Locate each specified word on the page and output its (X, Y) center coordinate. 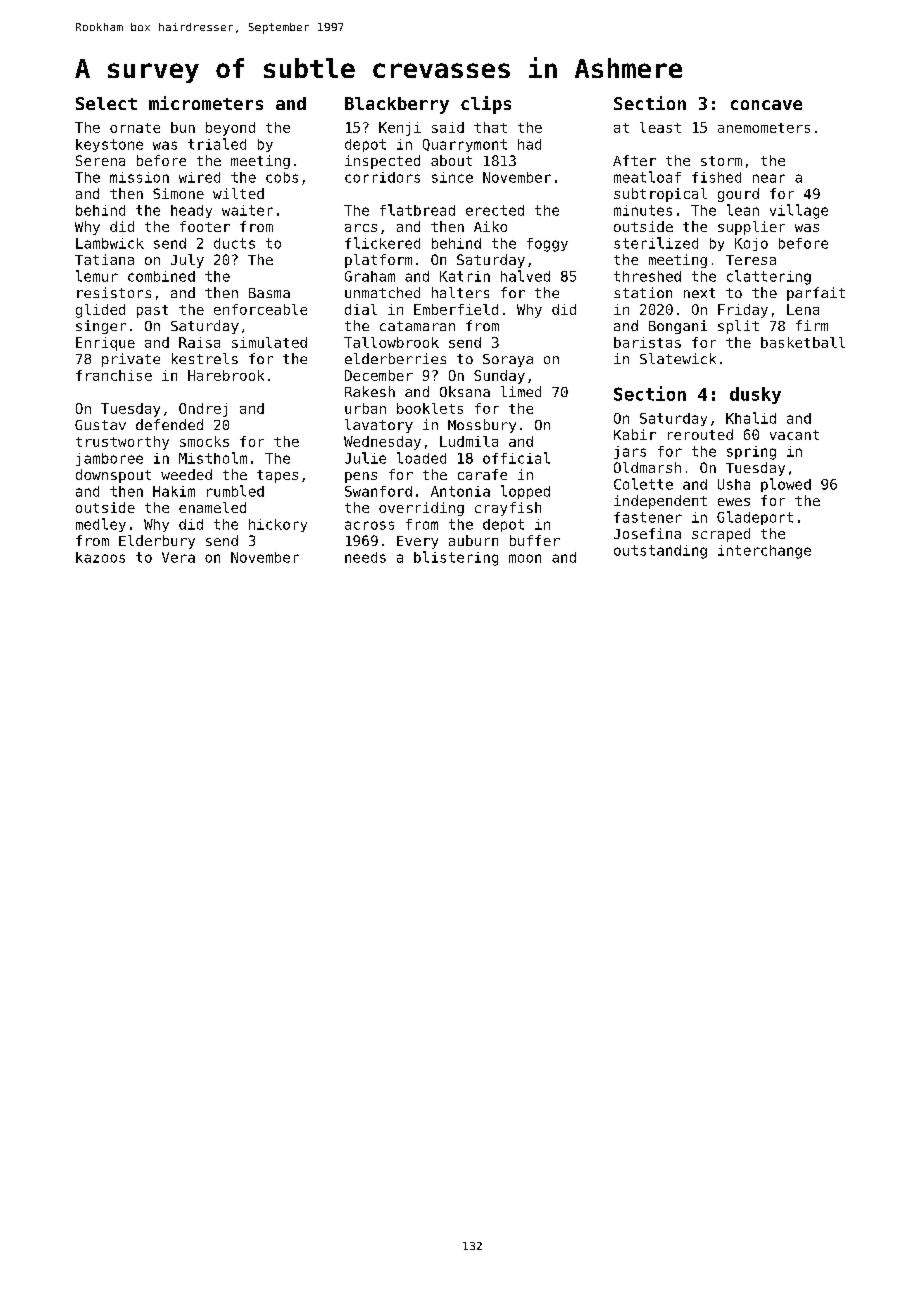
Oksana (465, 391)
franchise (114, 375)
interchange (764, 552)
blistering (456, 558)
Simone (178, 193)
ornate (135, 128)
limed (521, 391)
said (448, 127)
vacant (794, 435)
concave (766, 105)
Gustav (100, 425)
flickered (382, 243)
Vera (178, 557)
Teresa (751, 260)
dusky (755, 395)
